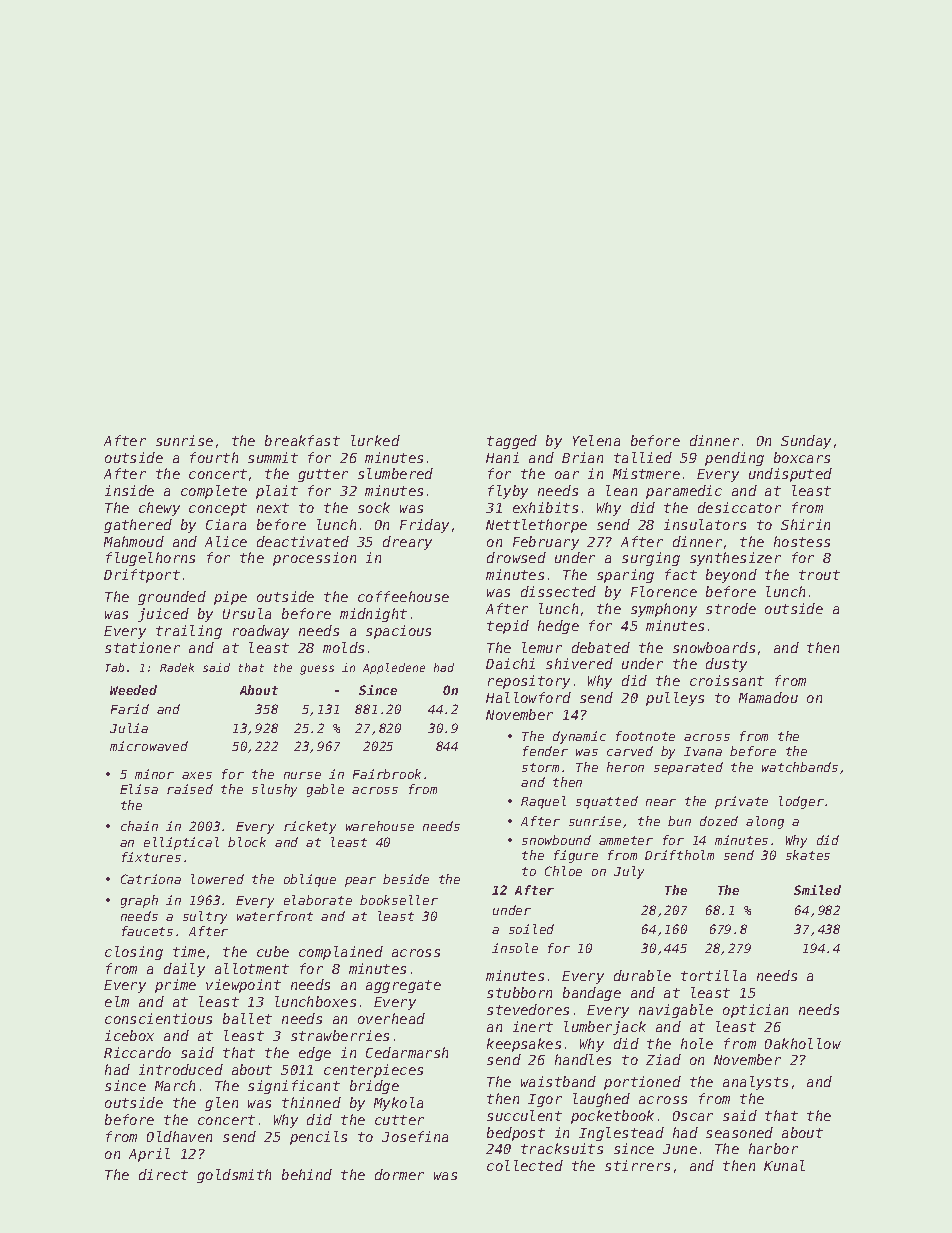 The height and width of the screenshot is (1233, 952). I want to click on Appledene, so click(394, 668).
